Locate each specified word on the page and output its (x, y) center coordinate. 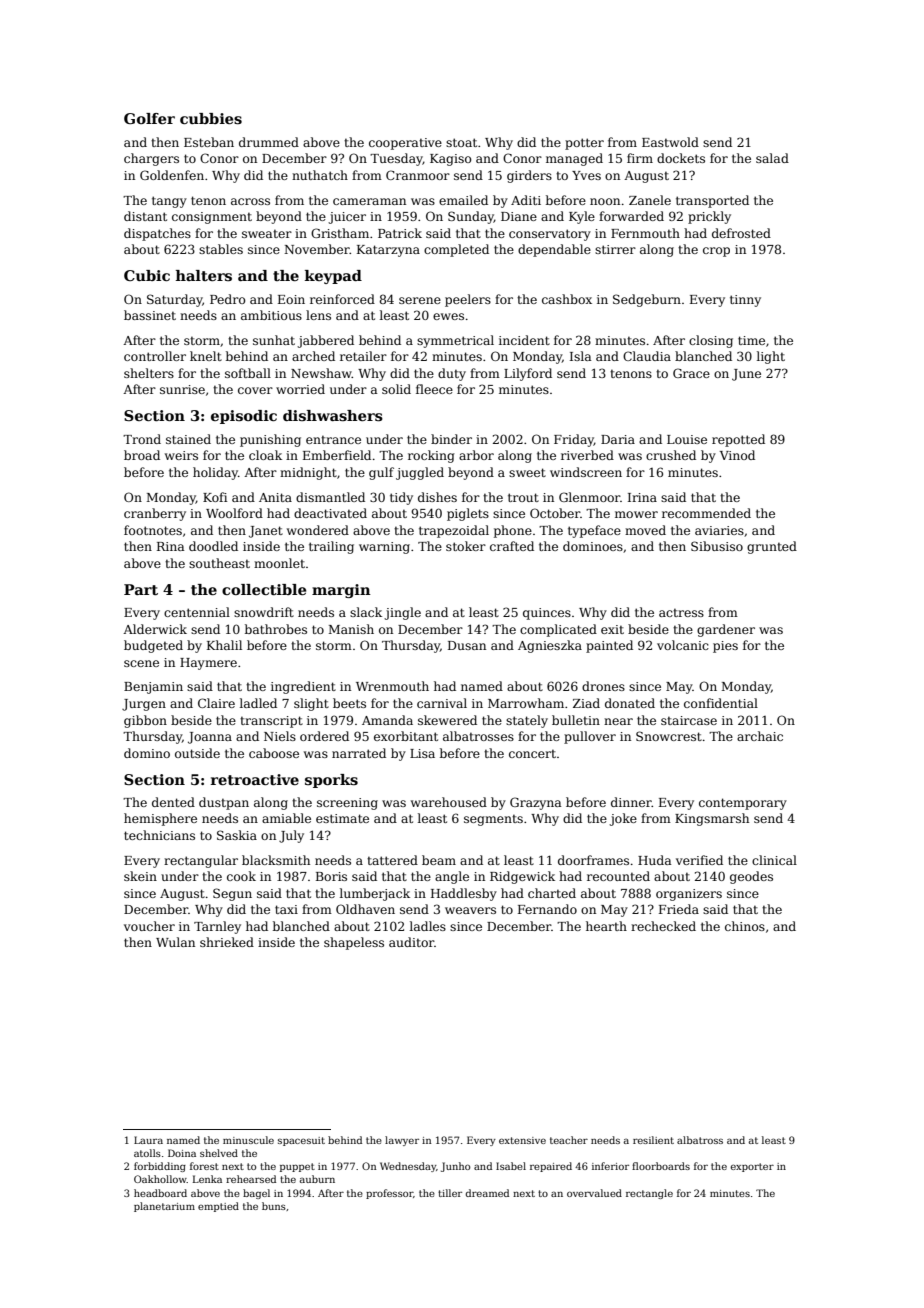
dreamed (487, 1193)
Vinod (737, 455)
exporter (752, 1167)
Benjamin (153, 688)
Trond (142, 439)
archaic (760, 736)
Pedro (228, 299)
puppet (297, 1167)
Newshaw (321, 373)
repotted (738, 440)
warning (384, 548)
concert (532, 754)
